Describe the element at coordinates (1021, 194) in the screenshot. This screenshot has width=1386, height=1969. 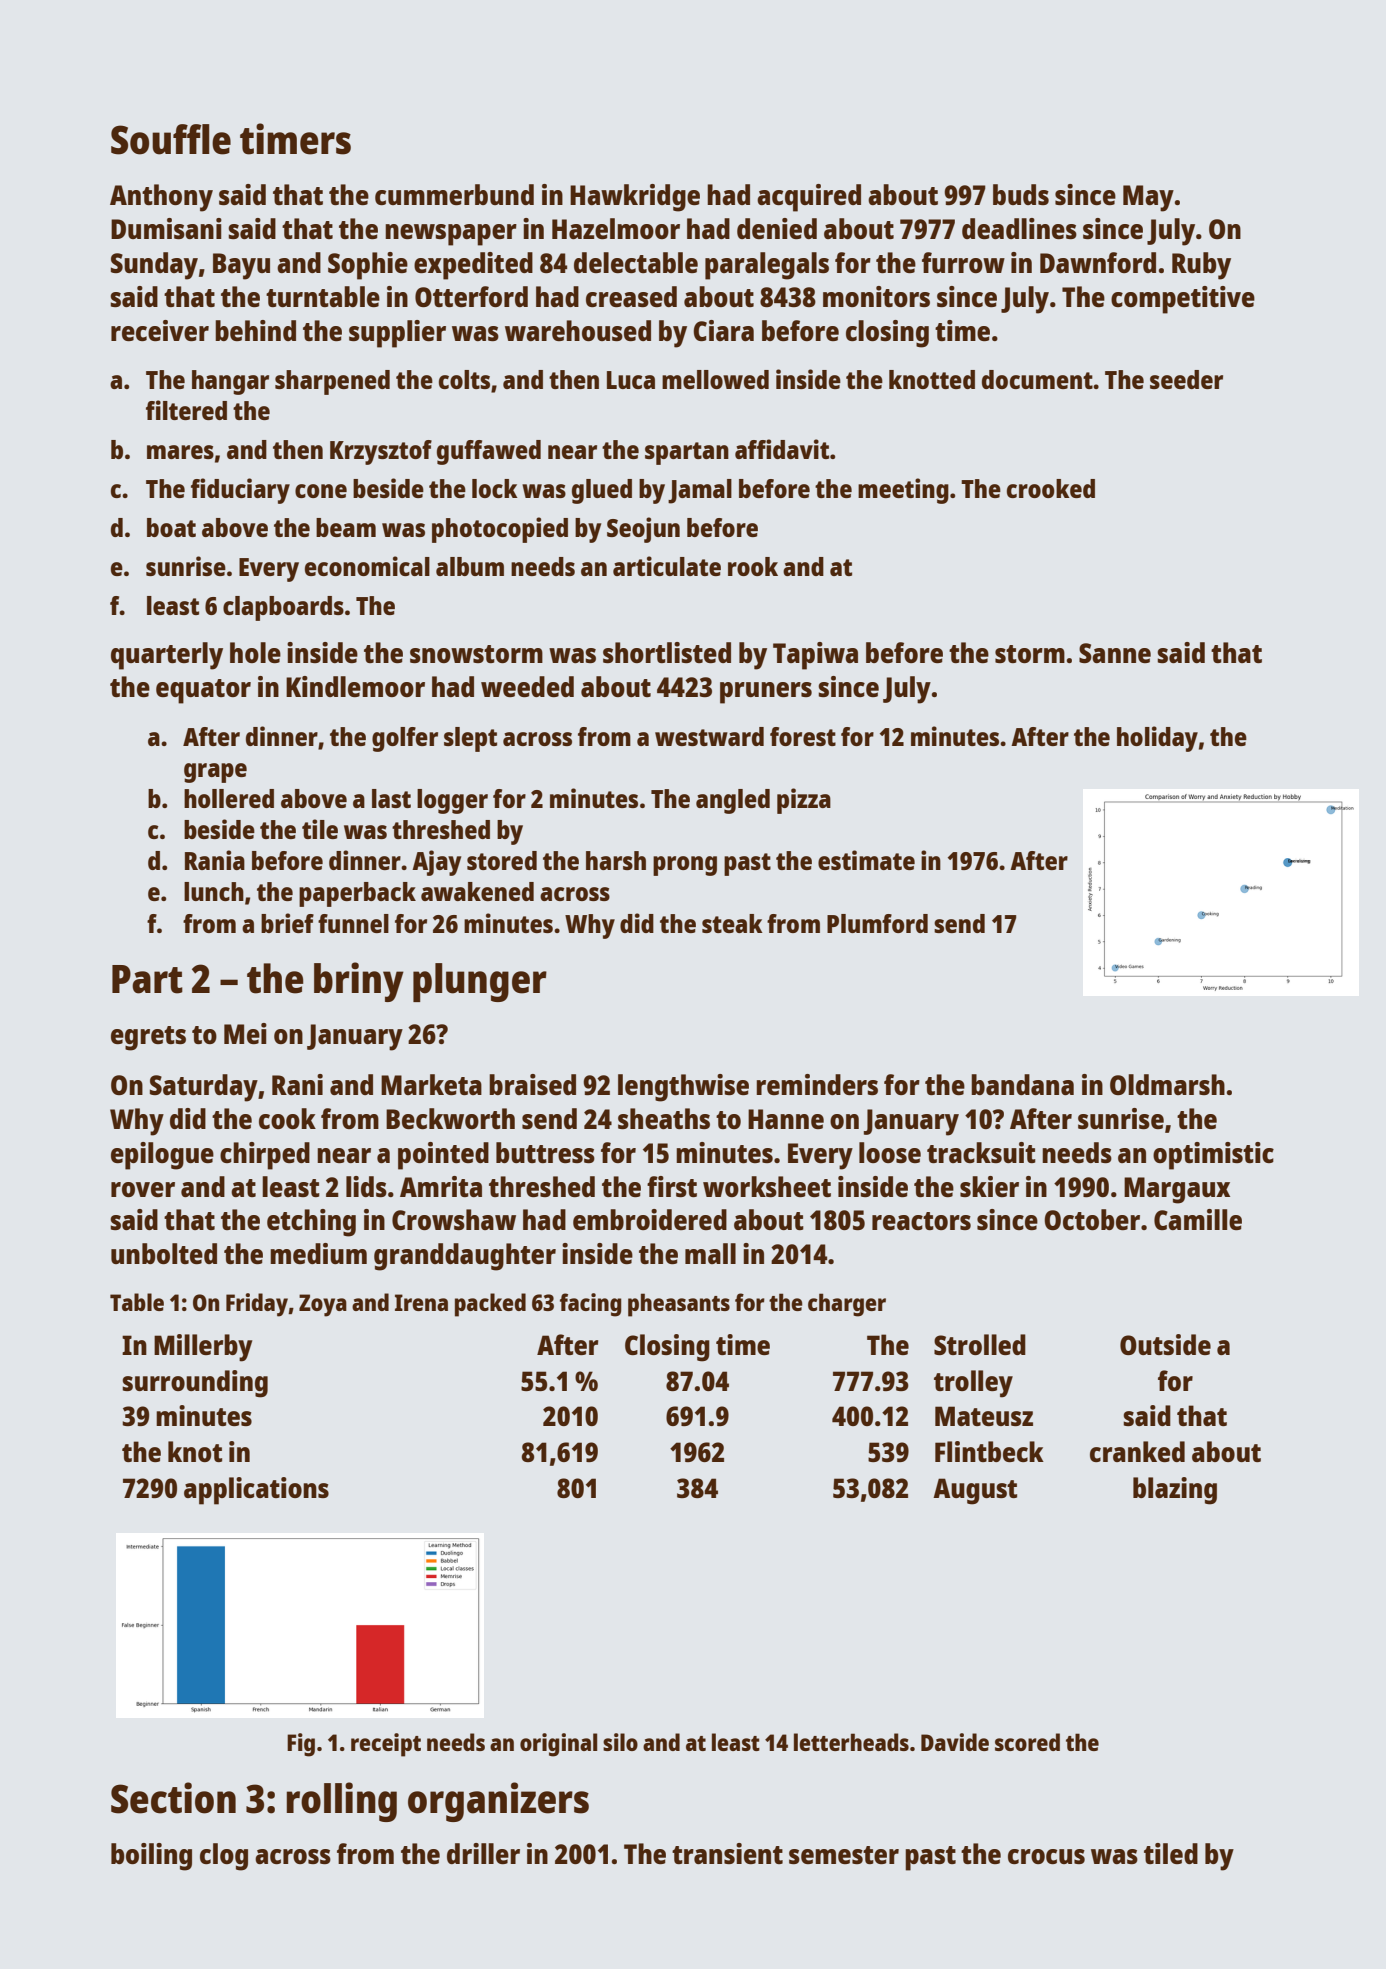
I see `buds` at that location.
